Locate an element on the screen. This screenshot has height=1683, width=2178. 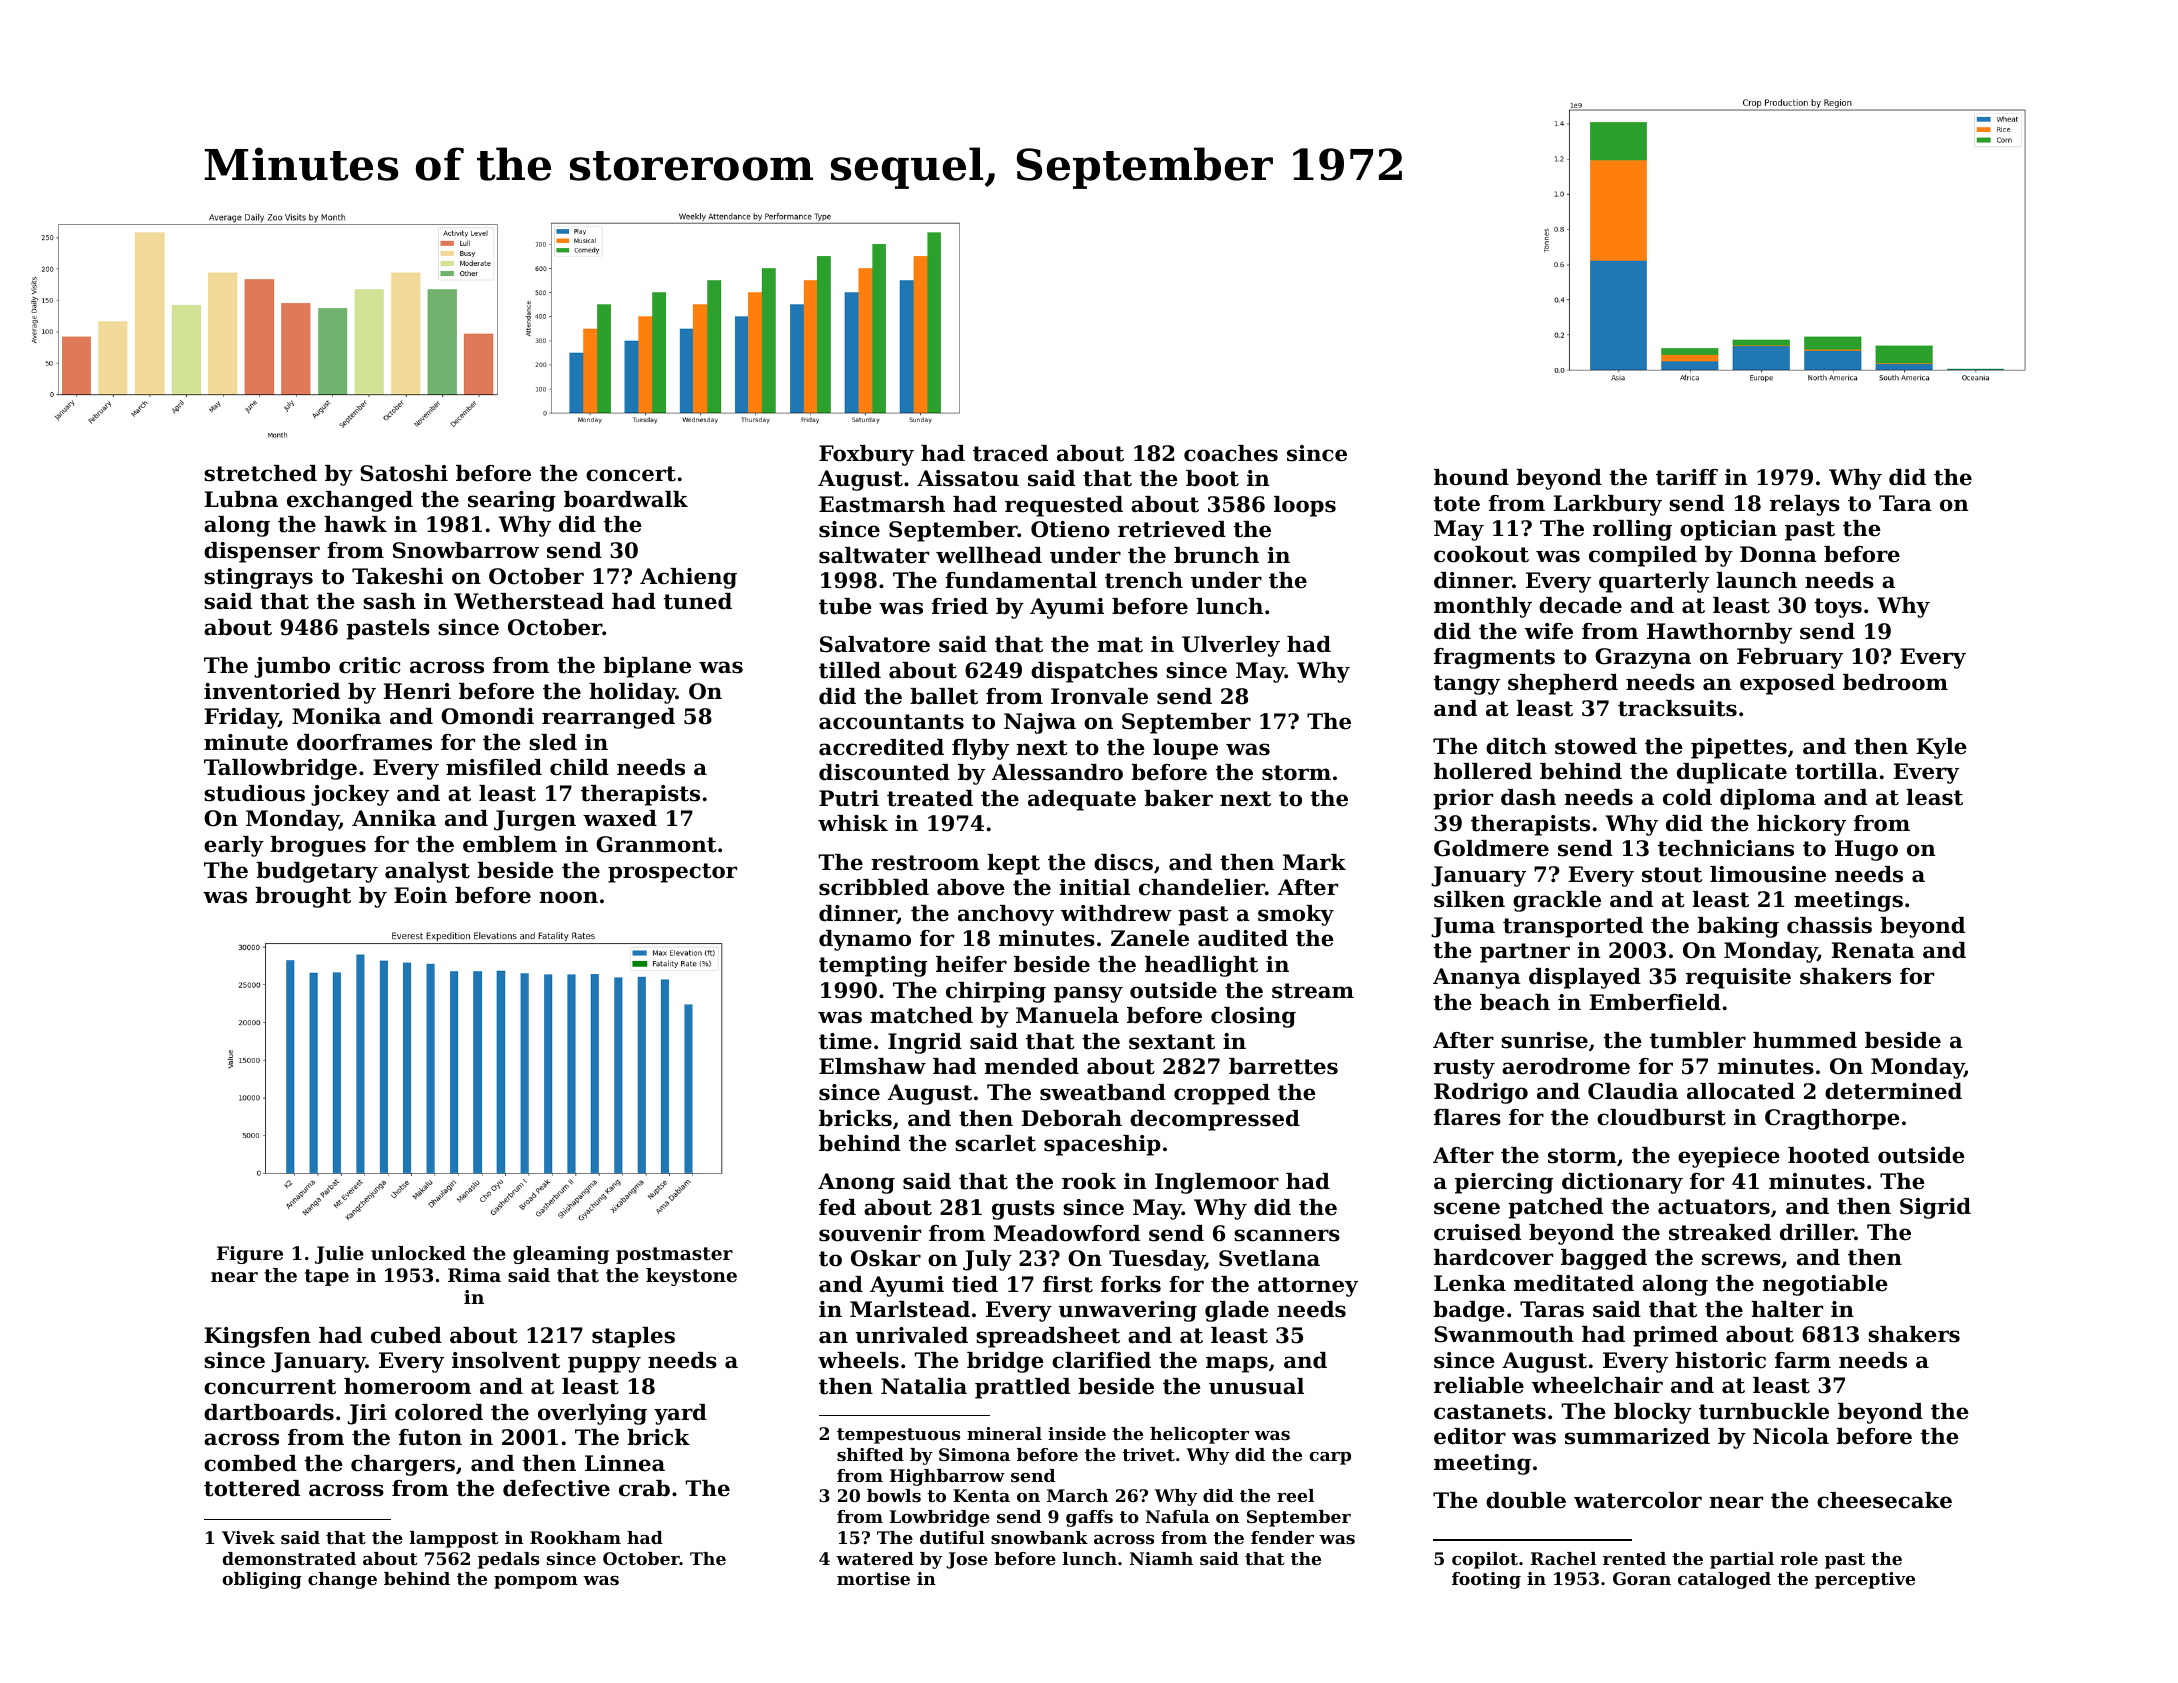
traced is located at coordinates (1010, 453).
